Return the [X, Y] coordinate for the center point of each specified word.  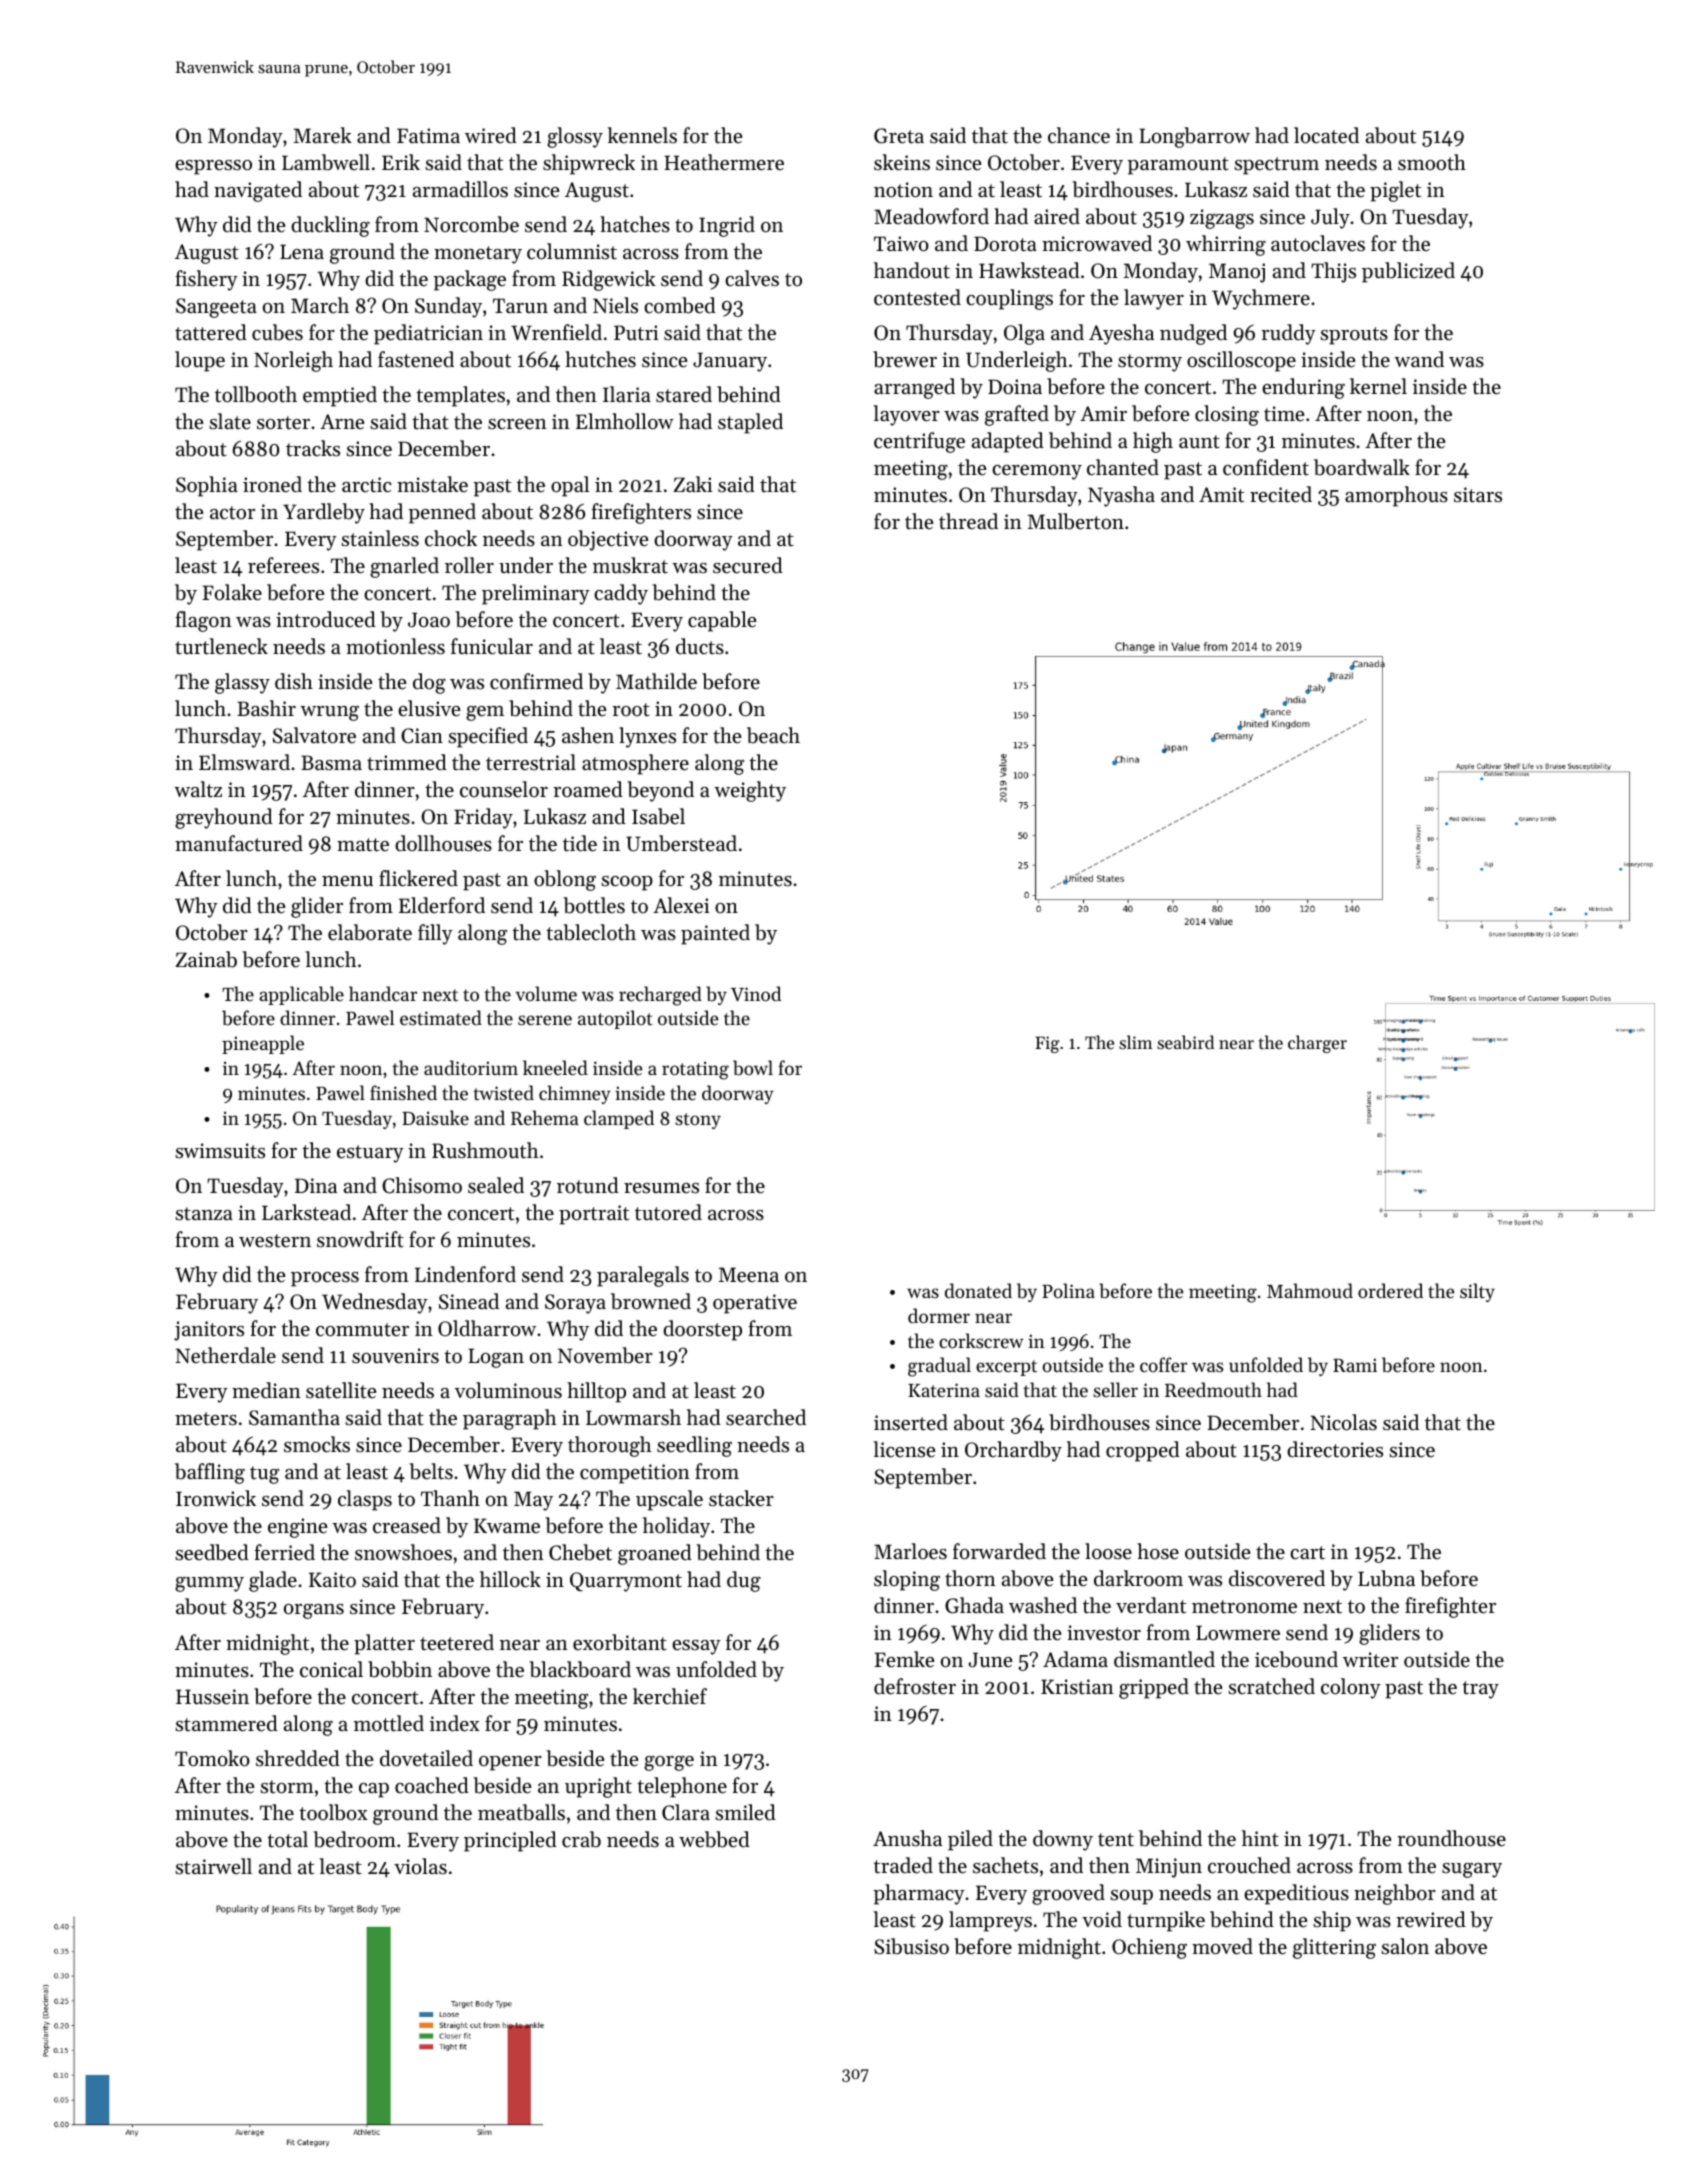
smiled [745, 1812]
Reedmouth [1213, 1389]
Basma [331, 763]
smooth [1432, 162]
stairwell [213, 1866]
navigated [258, 191]
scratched [1271, 1686]
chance [1079, 135]
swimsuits [220, 1151]
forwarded [999, 1551]
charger [1317, 1044]
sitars [1478, 495]
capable [722, 621]
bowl [753, 1068]
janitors [209, 1331]
